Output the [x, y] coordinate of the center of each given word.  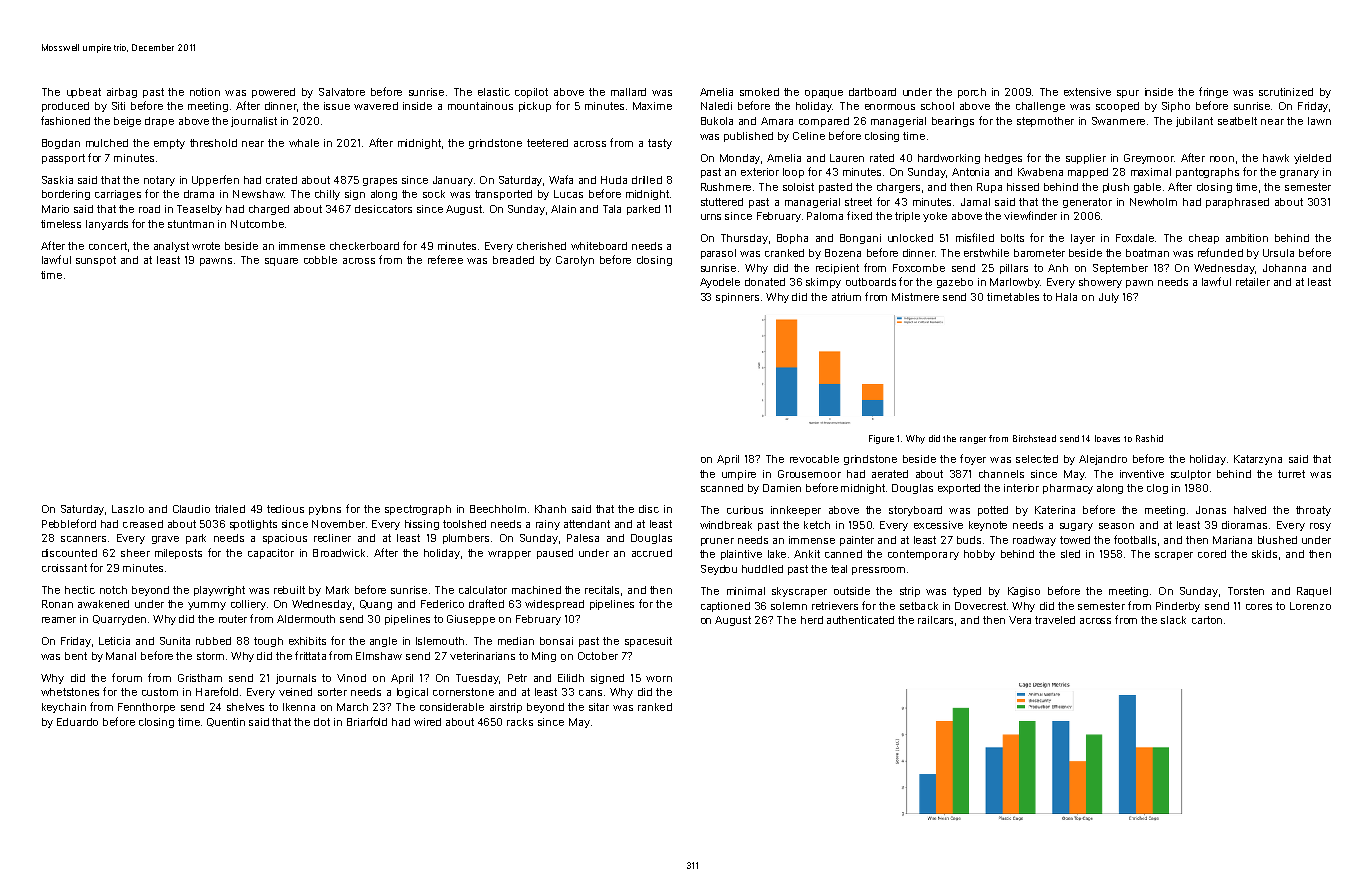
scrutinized [1286, 92]
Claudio [191, 509]
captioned [725, 607]
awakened [103, 604]
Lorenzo [1310, 606]
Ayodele [720, 283]
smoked [759, 92]
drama [199, 194]
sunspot [96, 261]
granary [1299, 174]
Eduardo [77, 722]
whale [304, 143]
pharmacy [1068, 489]
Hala [1066, 297]
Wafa [561, 179]
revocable [814, 459]
